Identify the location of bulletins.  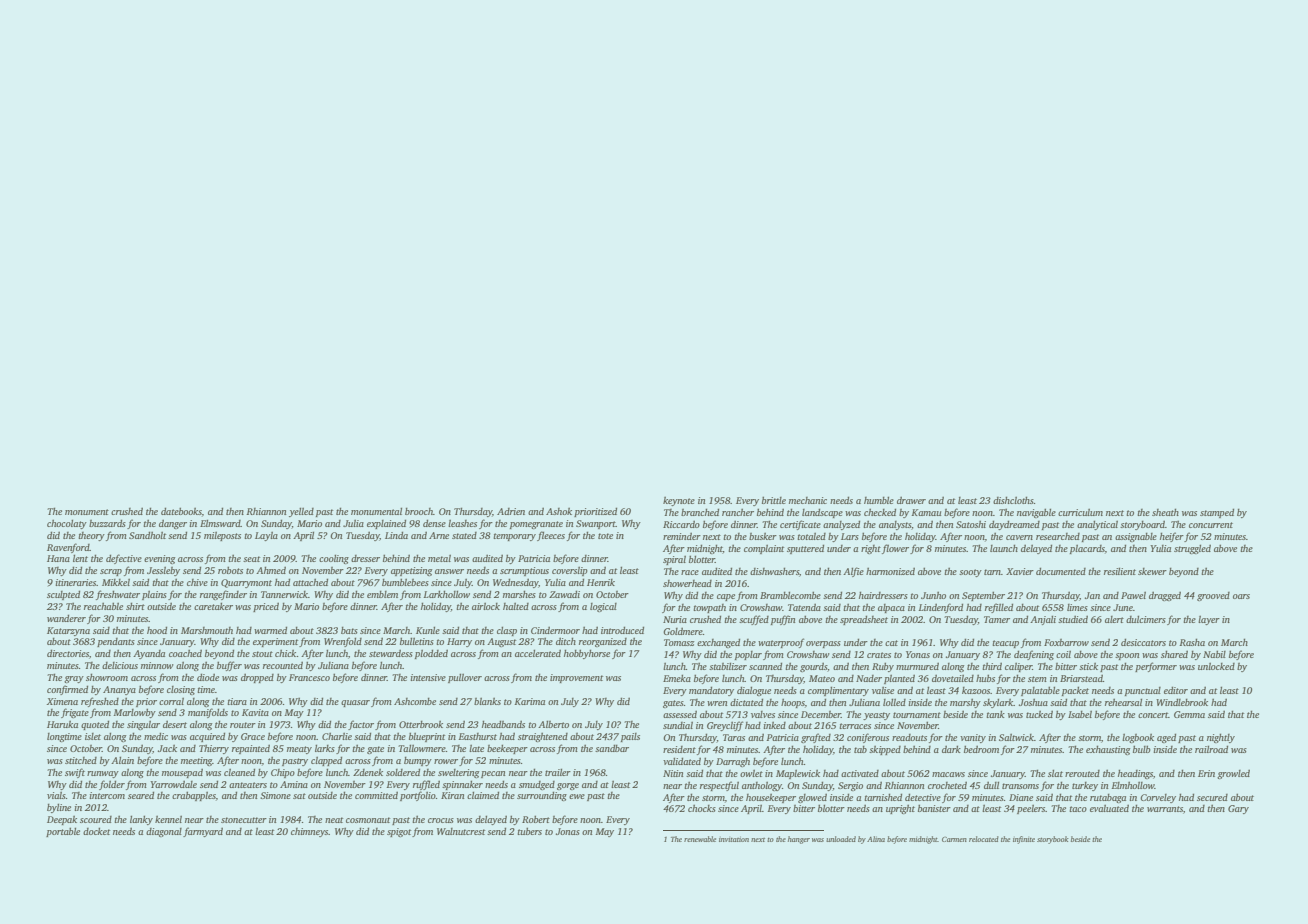
(417, 641).
